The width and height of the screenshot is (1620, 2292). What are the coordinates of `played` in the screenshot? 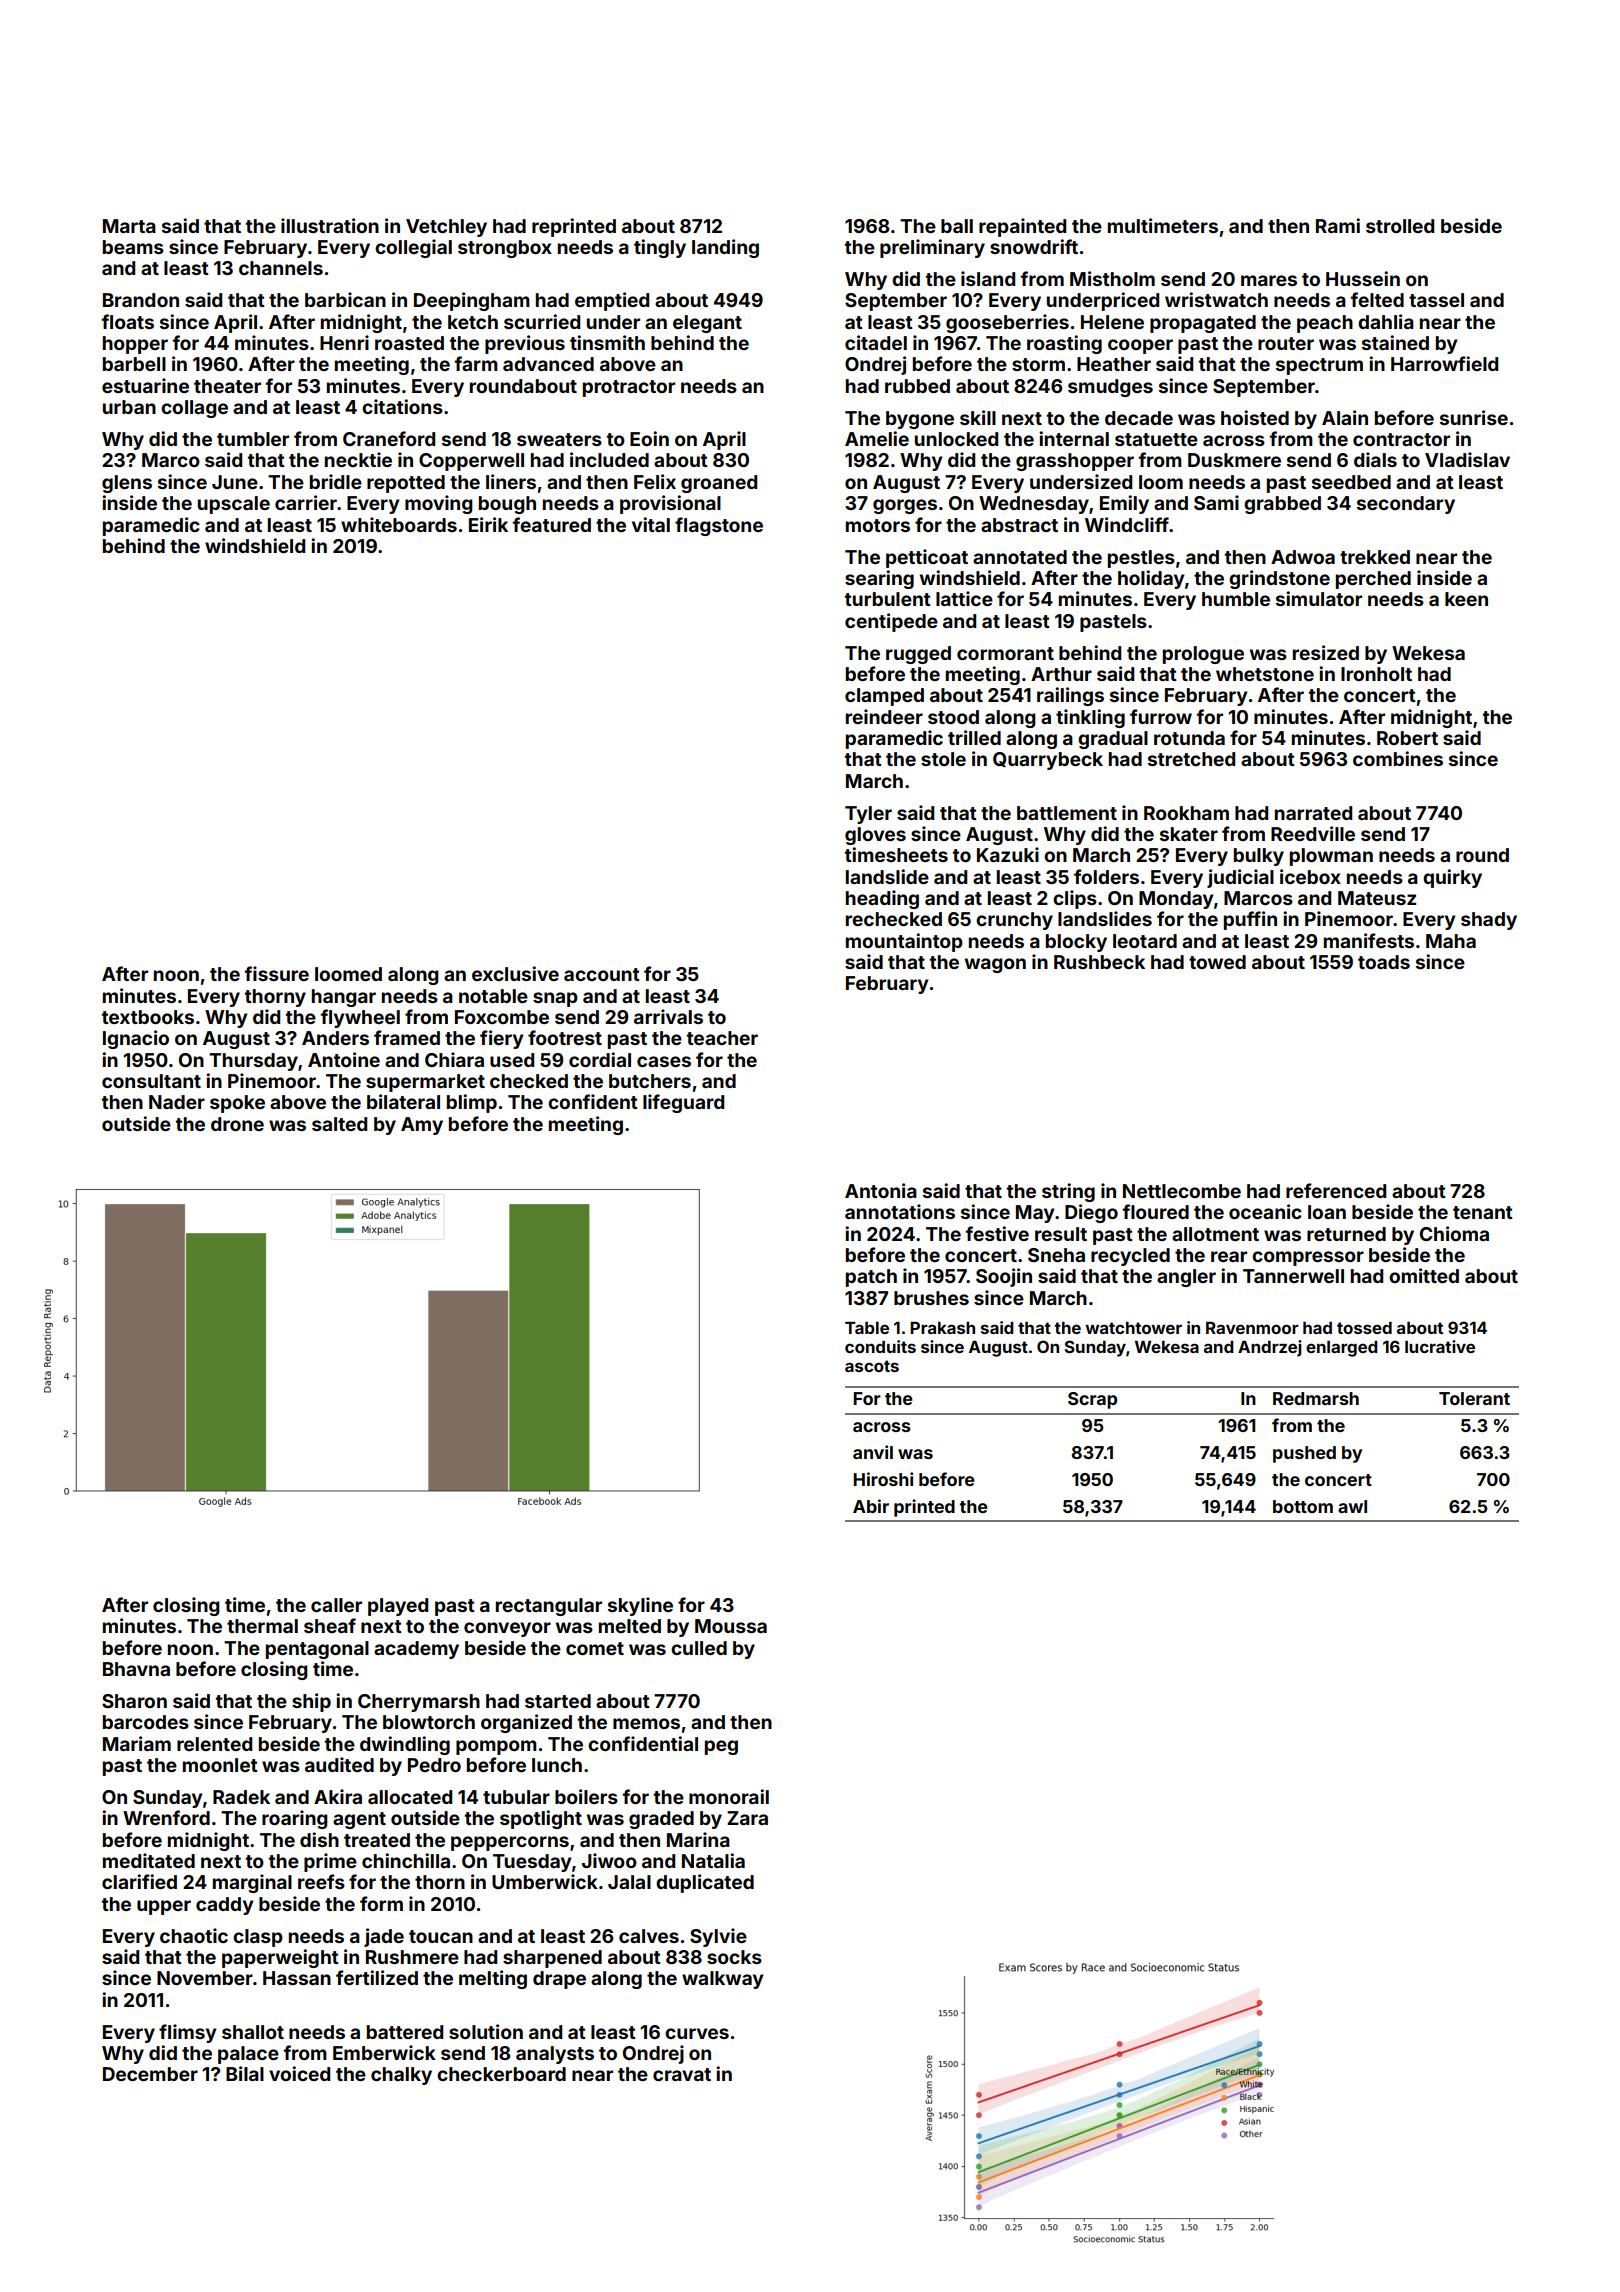 It's located at (398, 1607).
